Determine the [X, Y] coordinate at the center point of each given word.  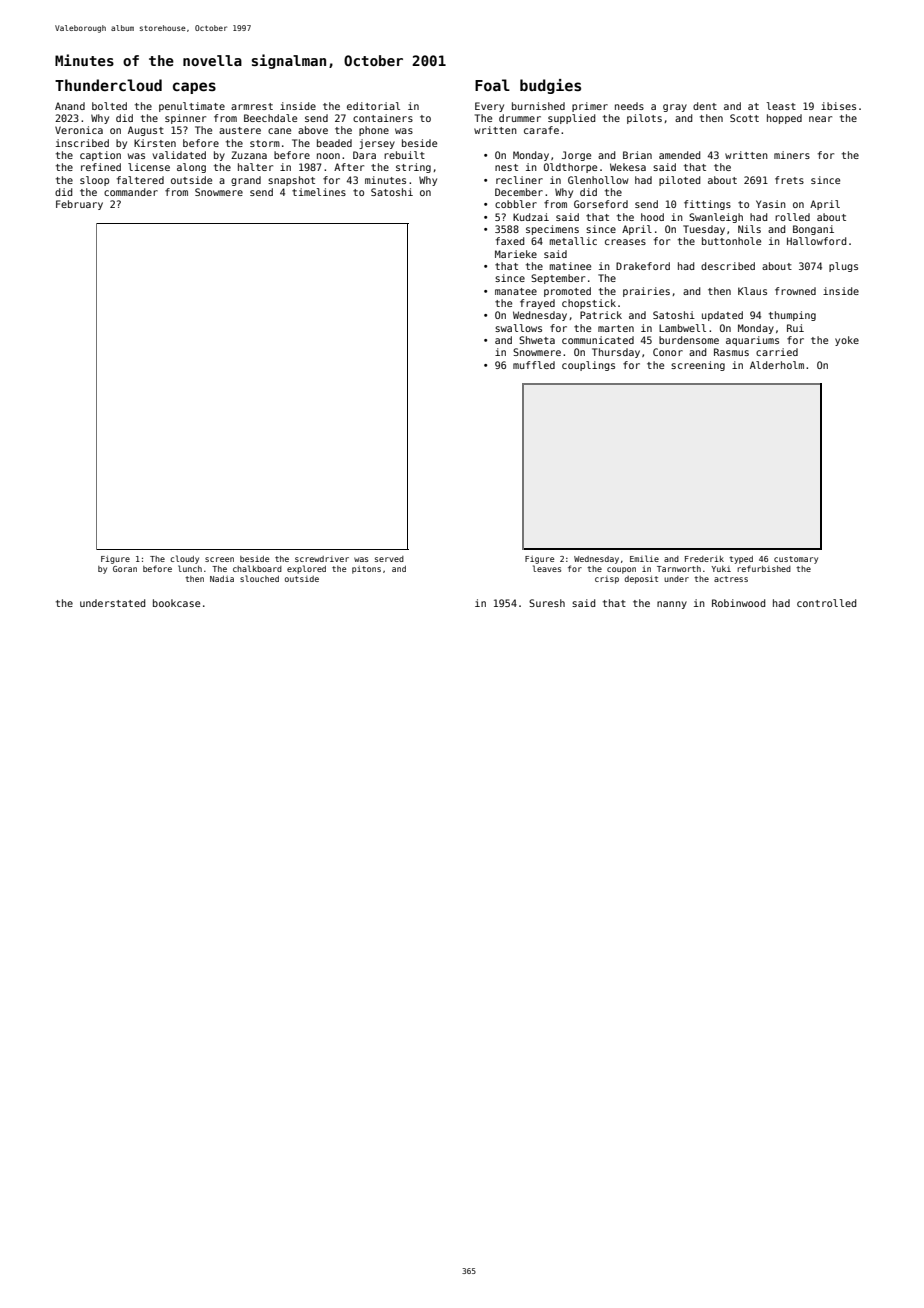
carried [777, 352]
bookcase [176, 603]
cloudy [184, 559]
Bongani [813, 230]
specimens [552, 230]
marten [616, 328]
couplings [588, 366]
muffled [534, 365]
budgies [550, 86]
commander [131, 192]
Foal [492, 85]
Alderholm [777, 365]
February [79, 205]
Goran [125, 569]
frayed [537, 304]
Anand [70, 106]
